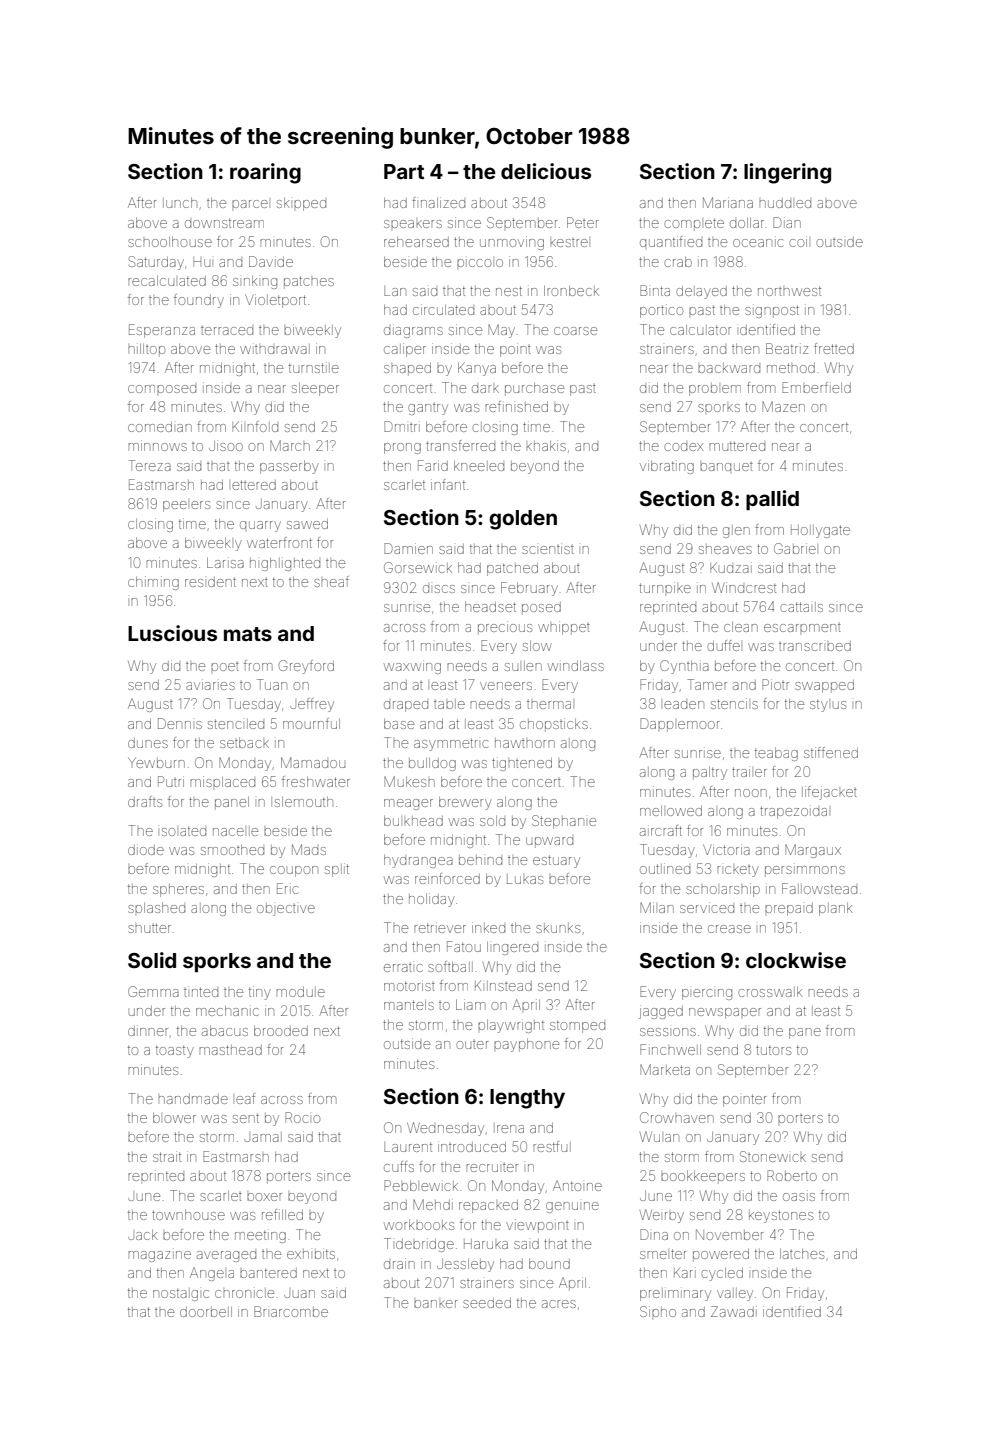  I want to click on blower, so click(174, 1118).
